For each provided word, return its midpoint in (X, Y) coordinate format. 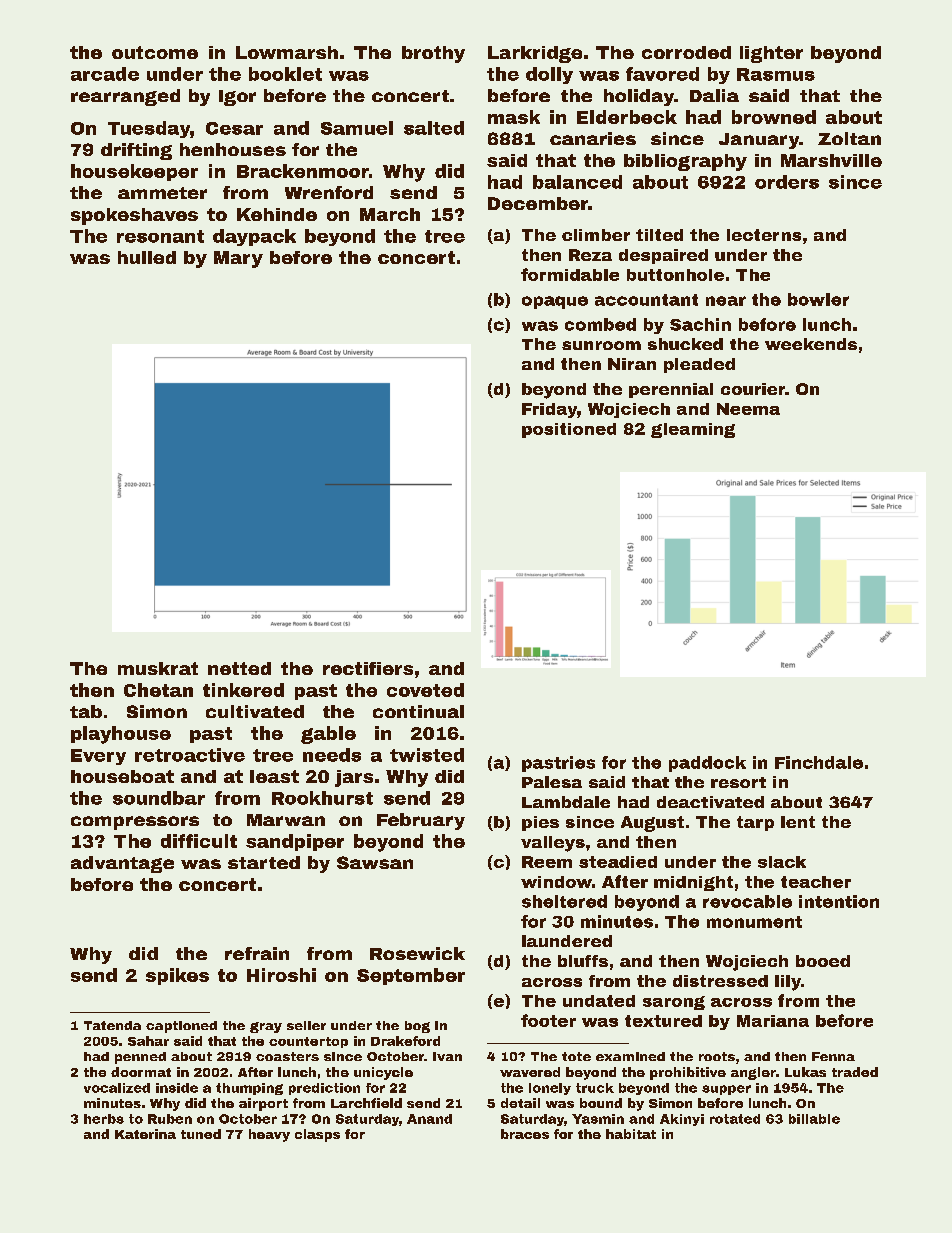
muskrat (158, 668)
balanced (577, 182)
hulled (147, 257)
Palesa (552, 782)
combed (600, 324)
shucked (685, 344)
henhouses (233, 149)
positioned (569, 430)
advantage (122, 864)
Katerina (145, 1134)
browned (774, 117)
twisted (427, 755)
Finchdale (819, 762)
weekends (811, 344)
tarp (755, 823)
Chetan (158, 690)
